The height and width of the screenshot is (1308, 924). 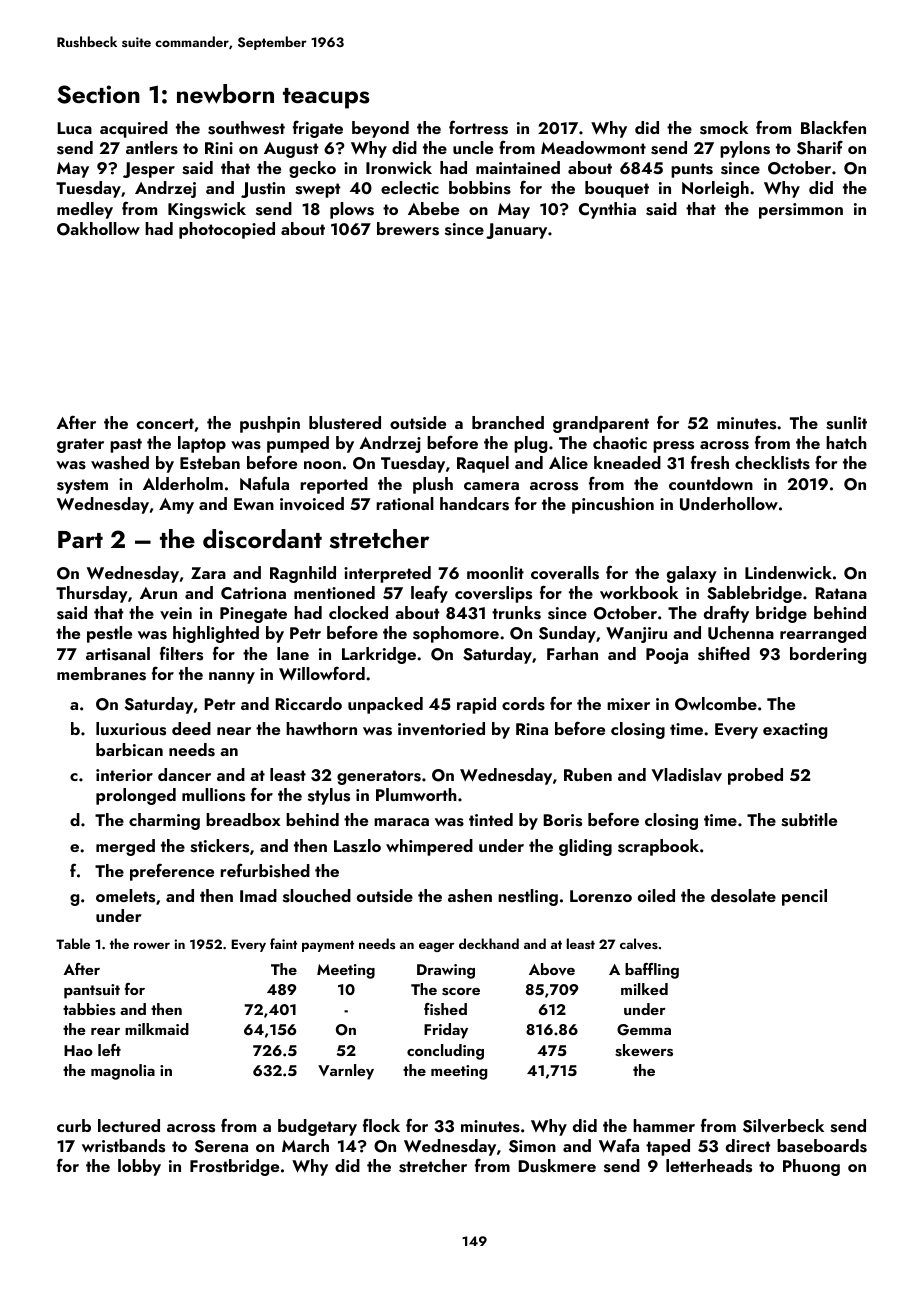 What do you see at coordinates (258, 895) in the screenshot?
I see `Imad` at bounding box center [258, 895].
